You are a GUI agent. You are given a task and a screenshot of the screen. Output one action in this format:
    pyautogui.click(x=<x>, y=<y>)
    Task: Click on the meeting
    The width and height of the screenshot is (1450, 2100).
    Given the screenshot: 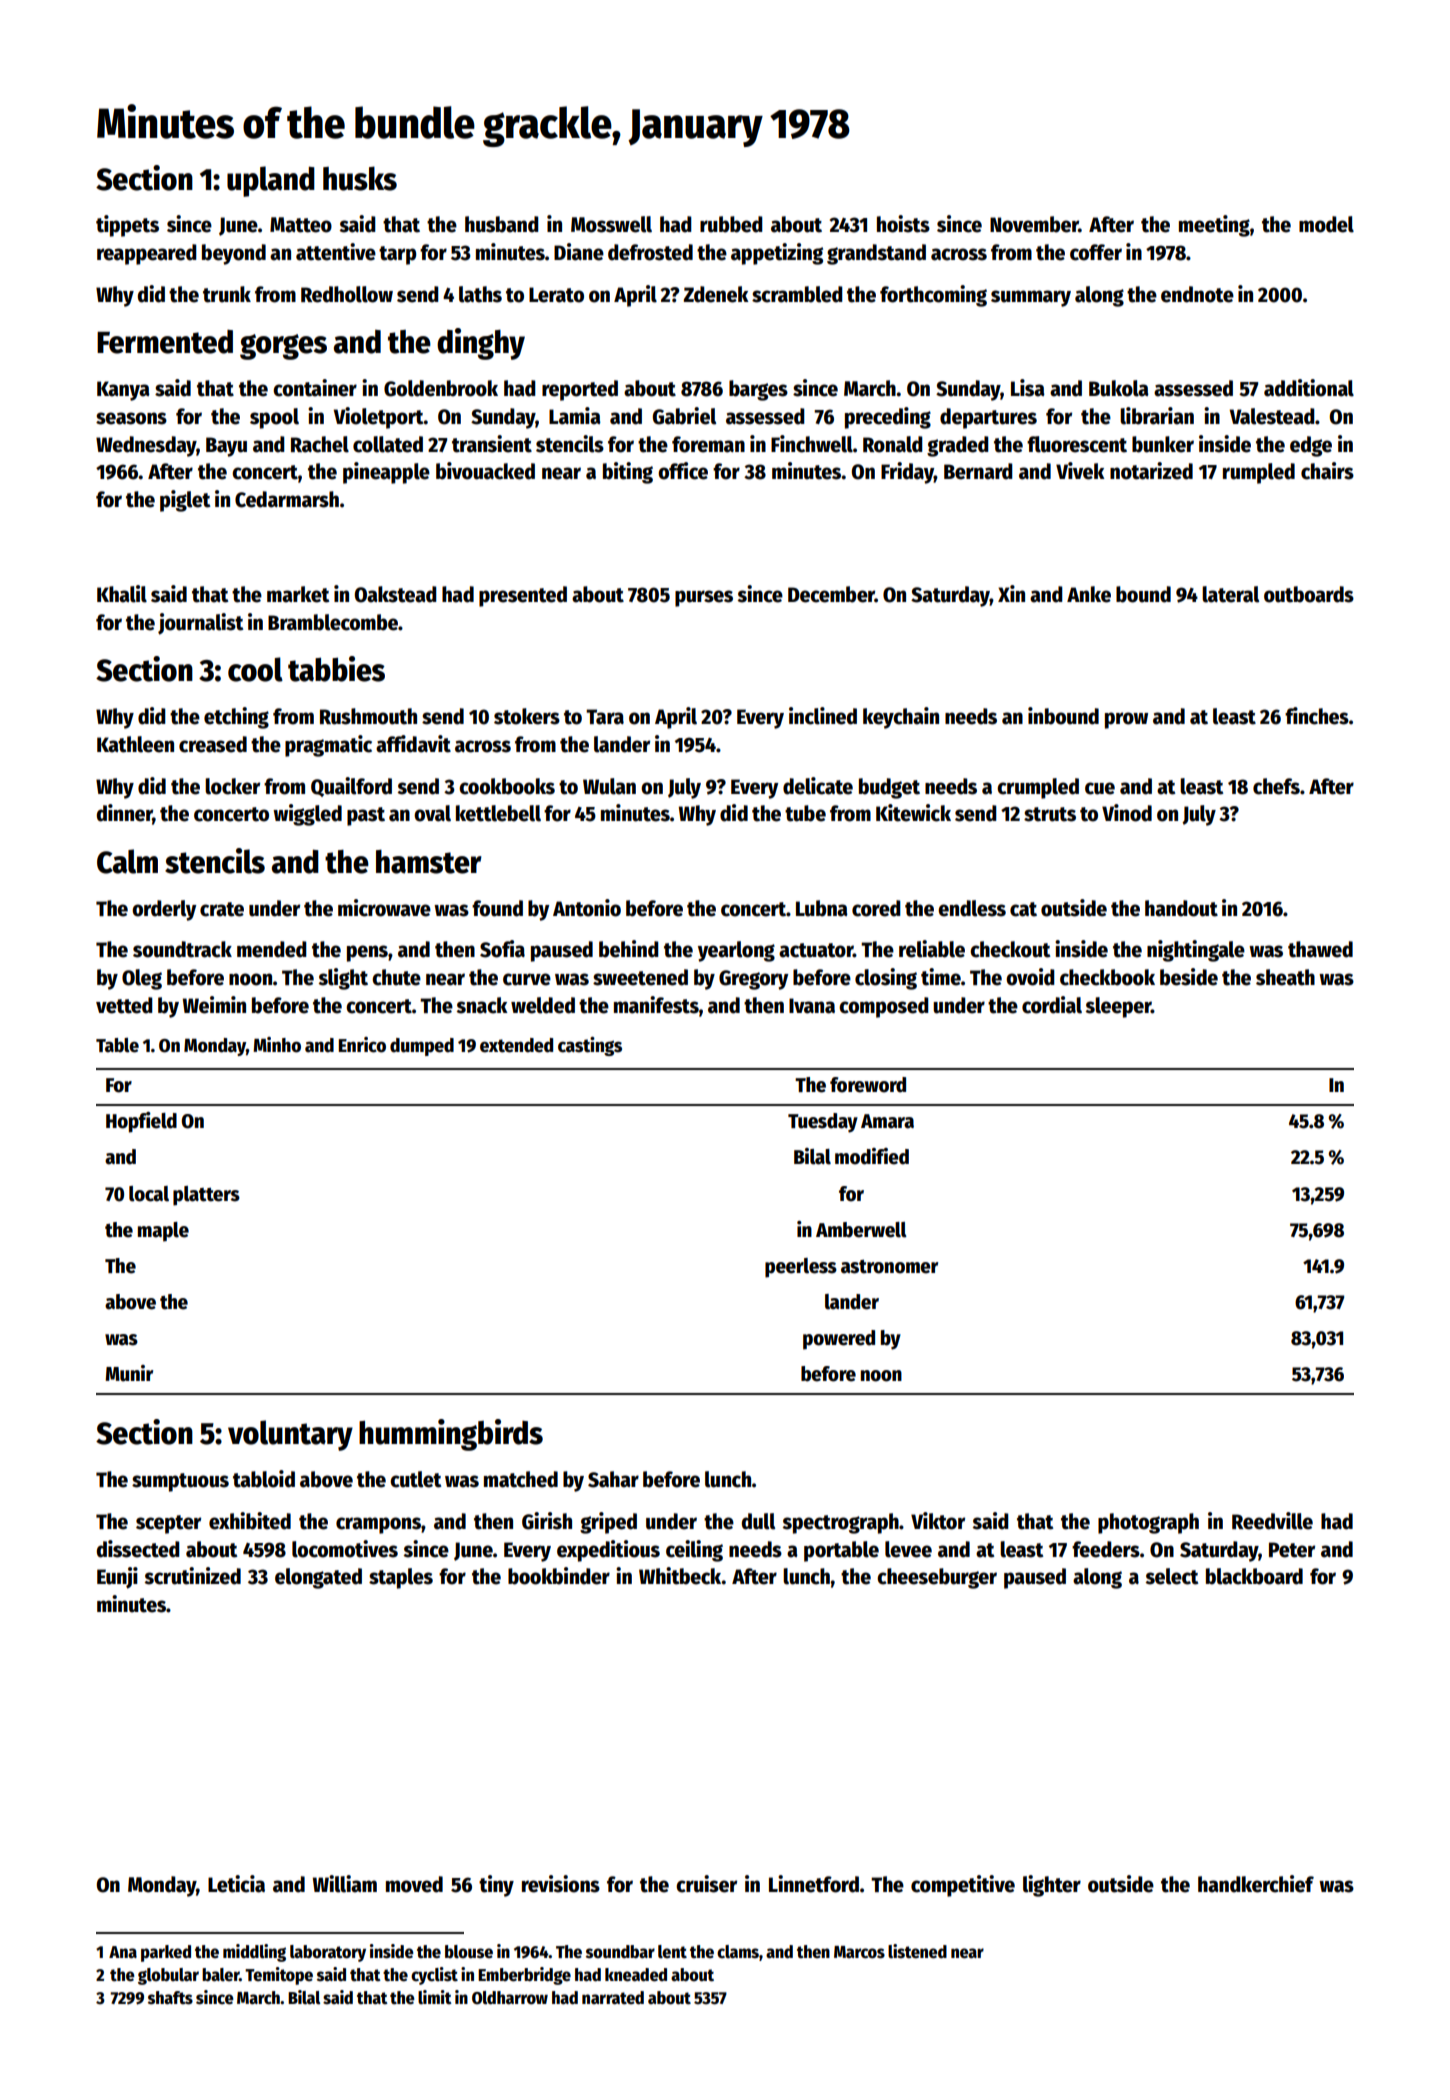 What is the action you would take?
    pyautogui.click(x=1214, y=226)
